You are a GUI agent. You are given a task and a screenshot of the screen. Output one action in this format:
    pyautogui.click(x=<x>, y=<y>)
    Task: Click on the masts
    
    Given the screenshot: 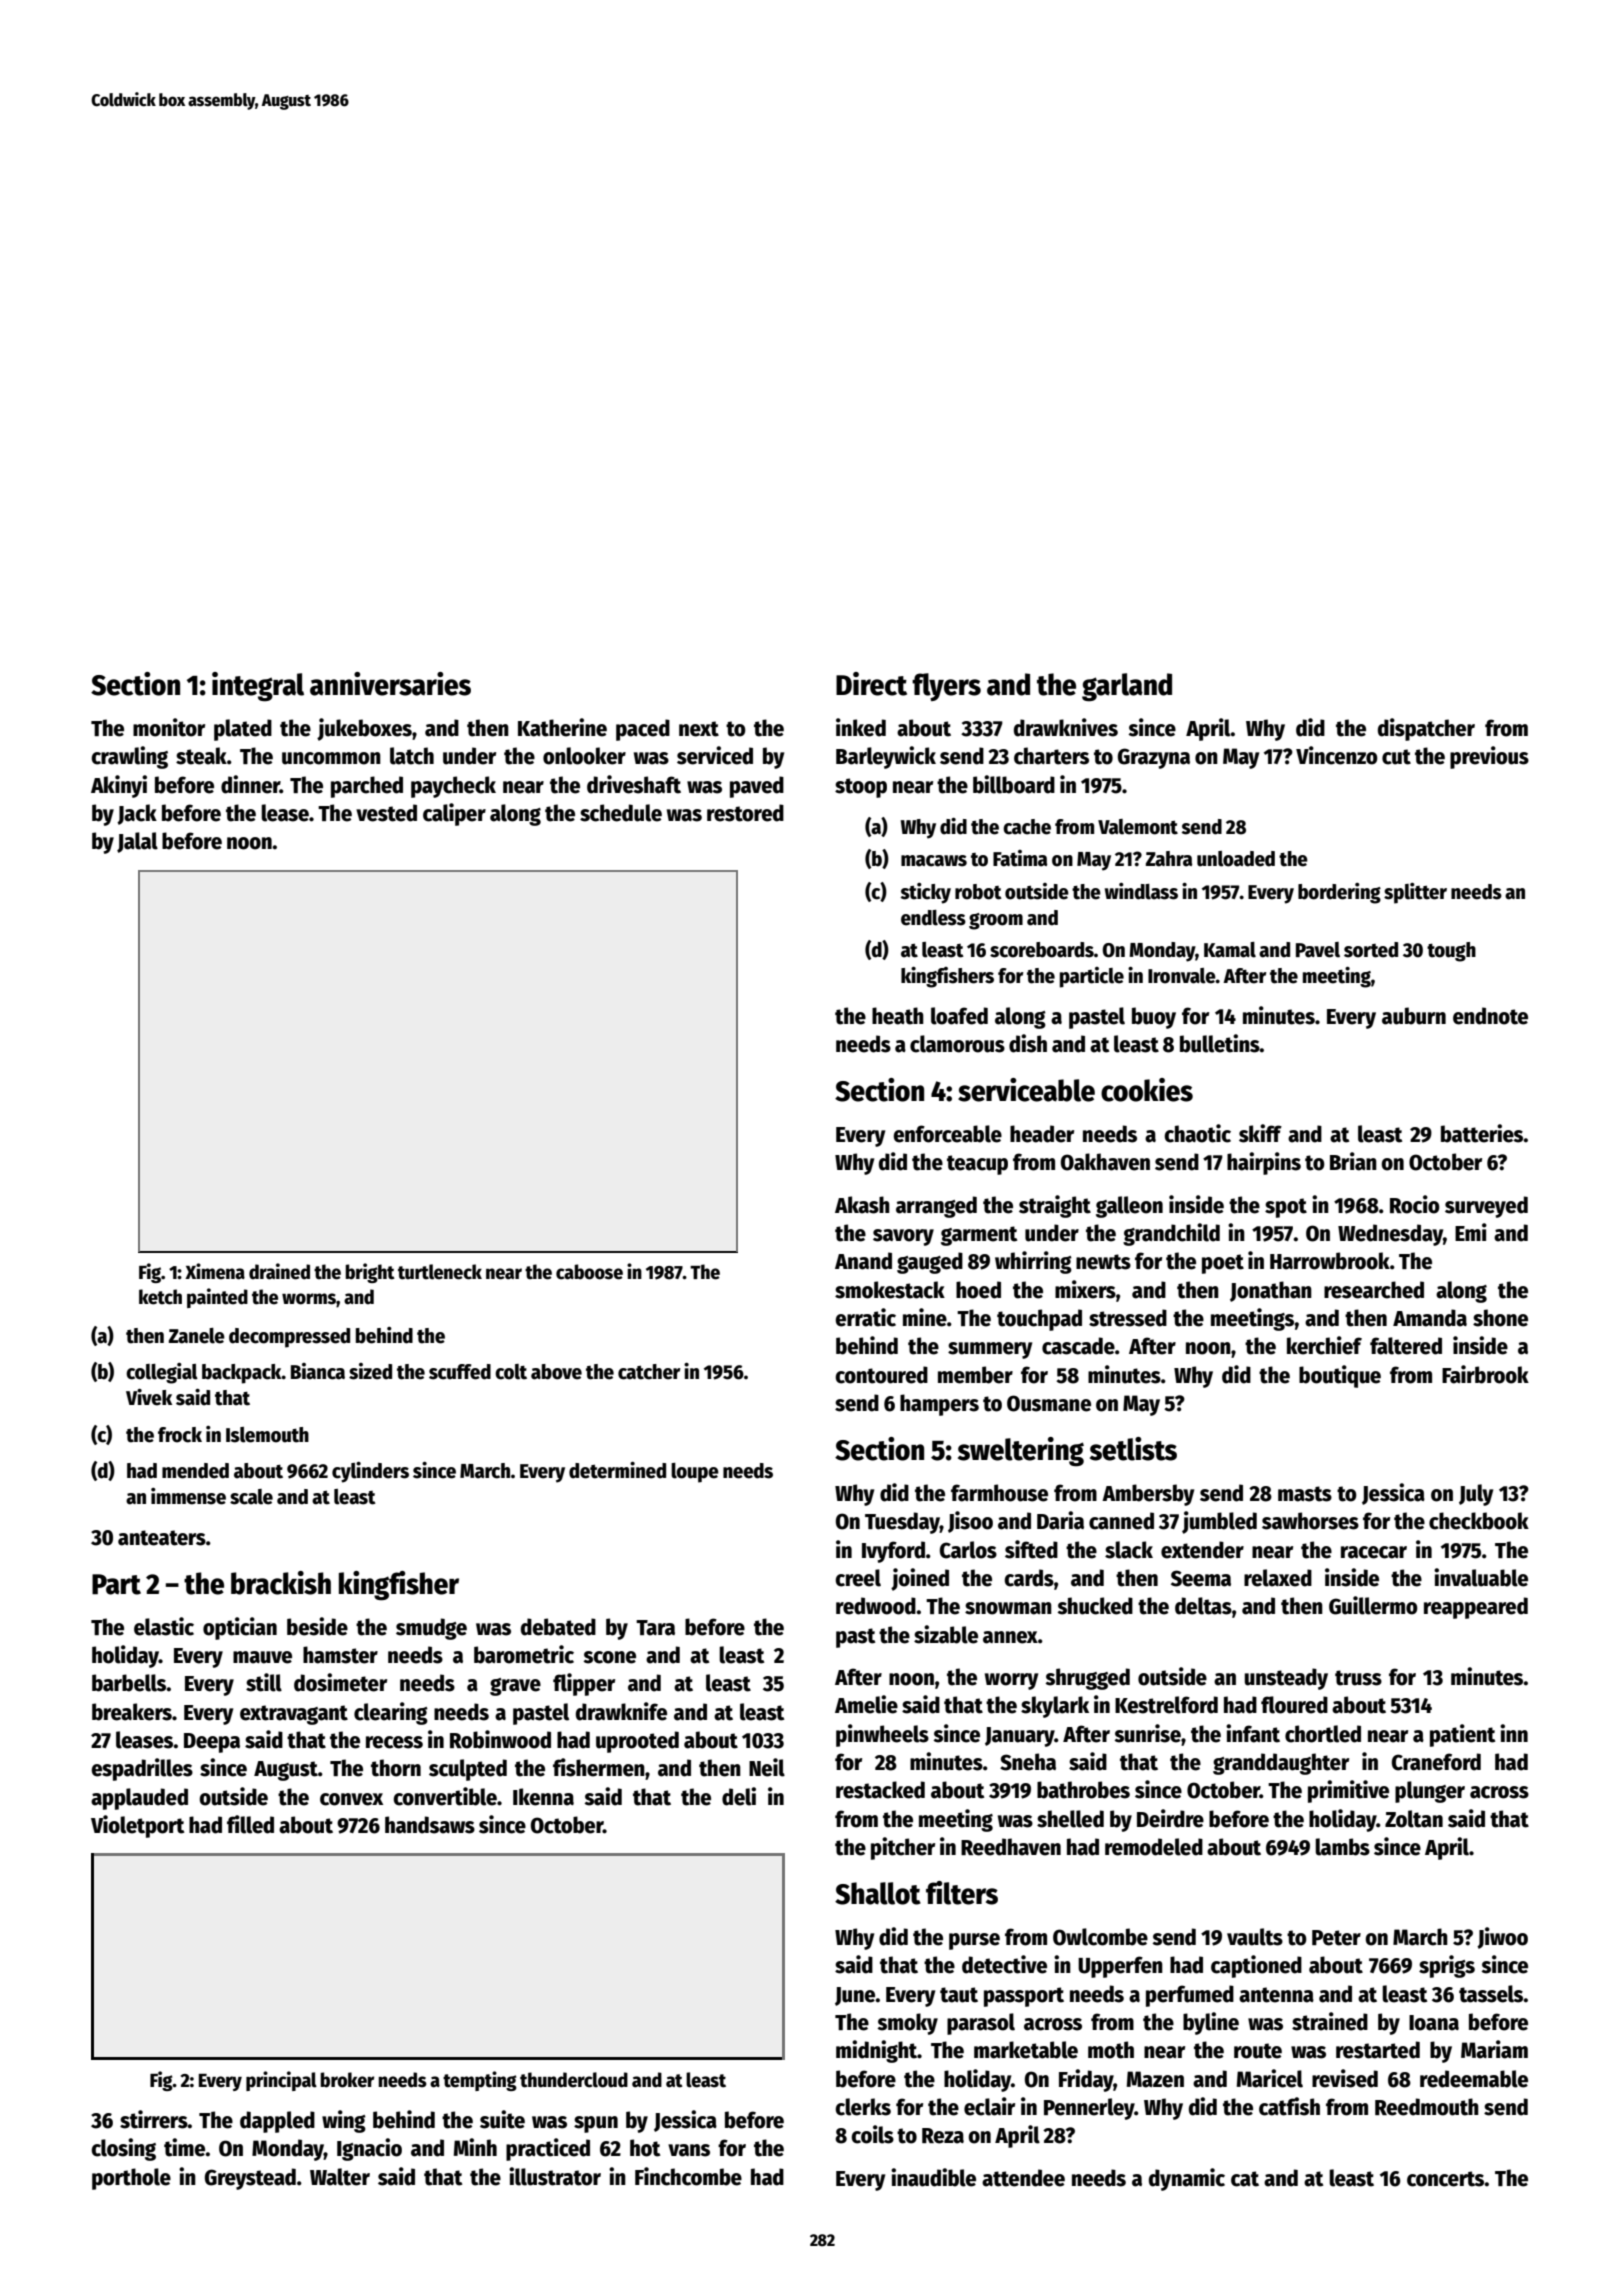 What is the action you would take?
    pyautogui.click(x=1305, y=1494)
